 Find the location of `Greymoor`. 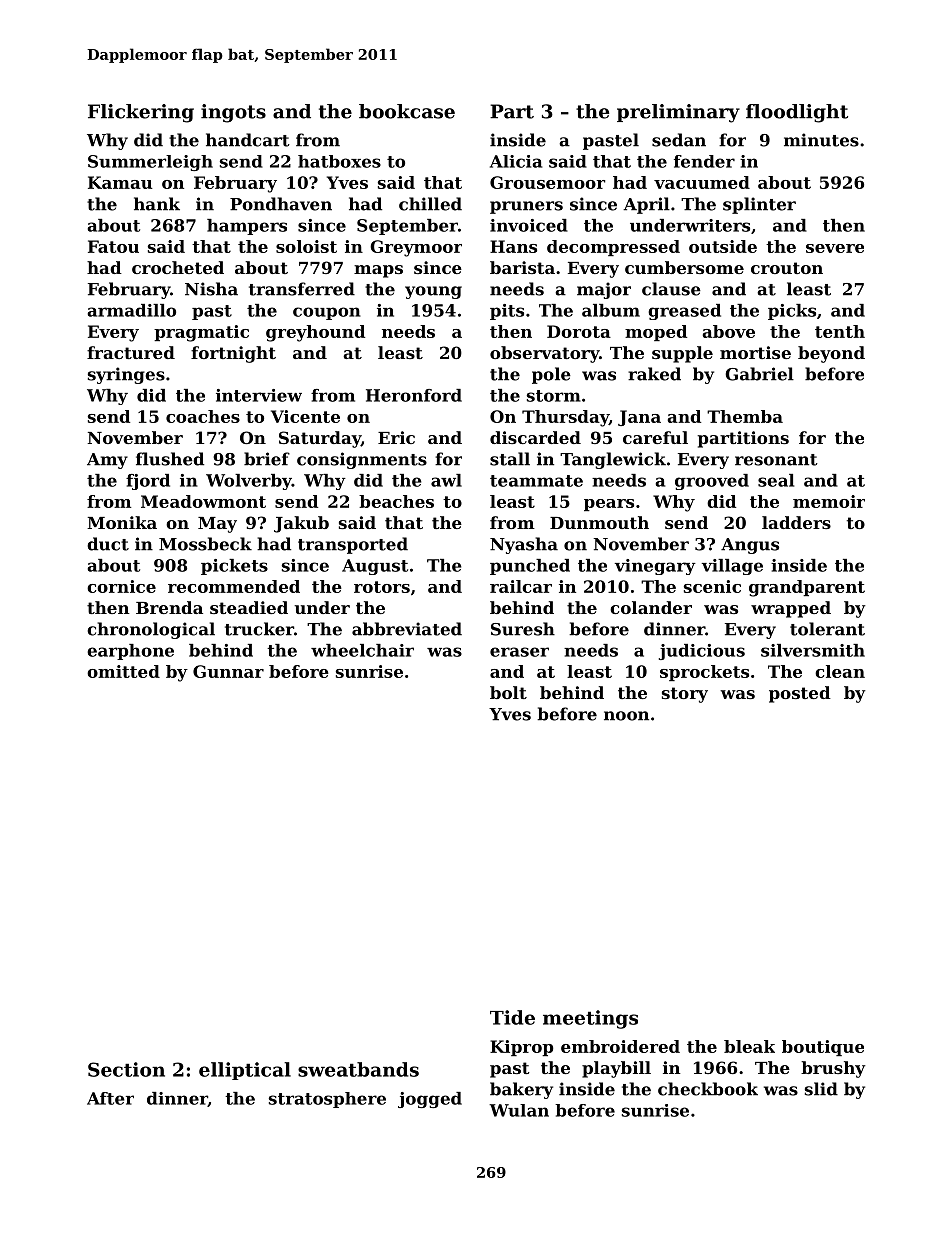

Greymoor is located at coordinates (416, 248).
